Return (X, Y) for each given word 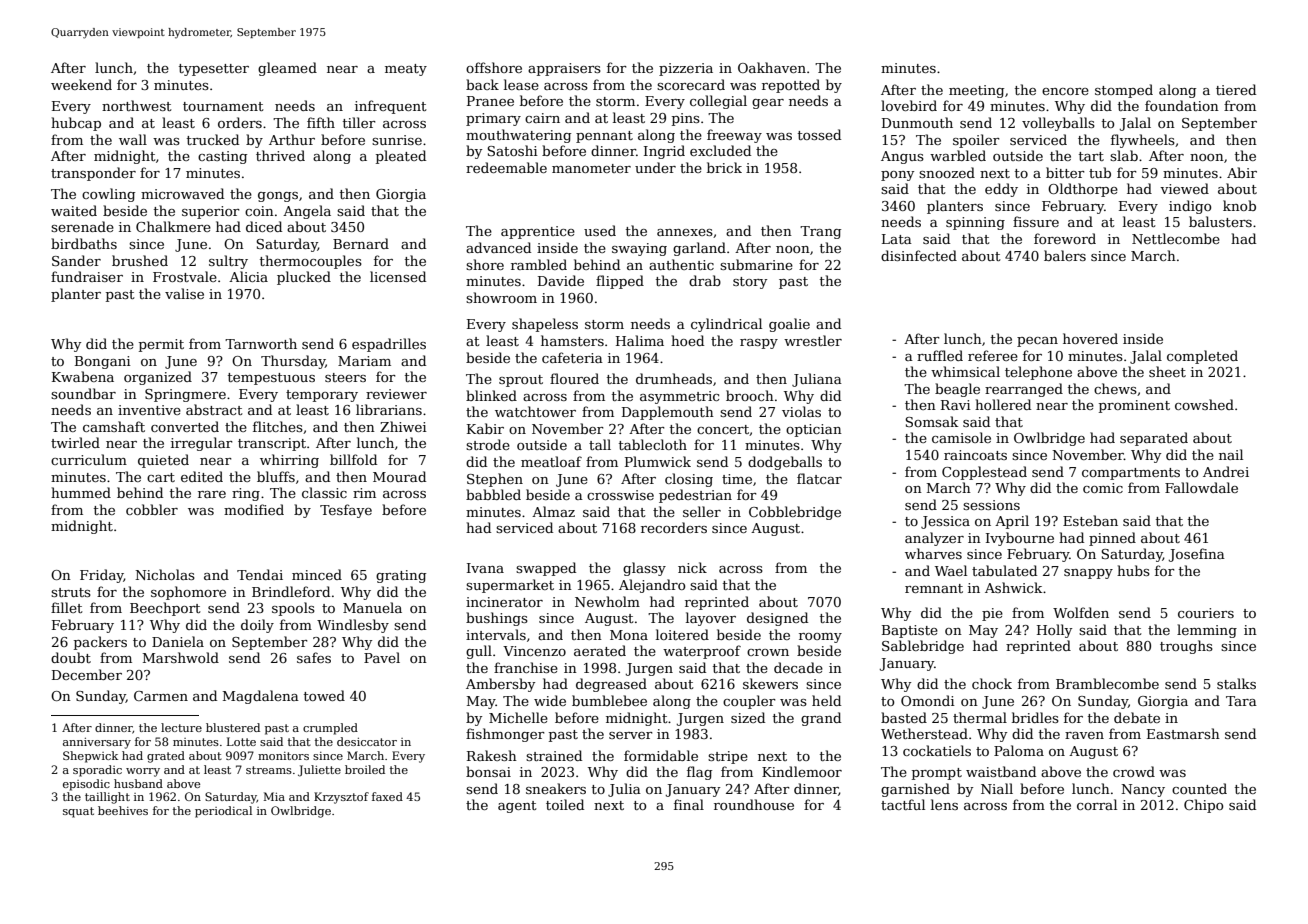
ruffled (940, 355)
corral (1097, 804)
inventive (149, 410)
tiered (1236, 89)
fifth (321, 122)
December (87, 674)
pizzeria (686, 69)
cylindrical (726, 325)
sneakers (556, 788)
